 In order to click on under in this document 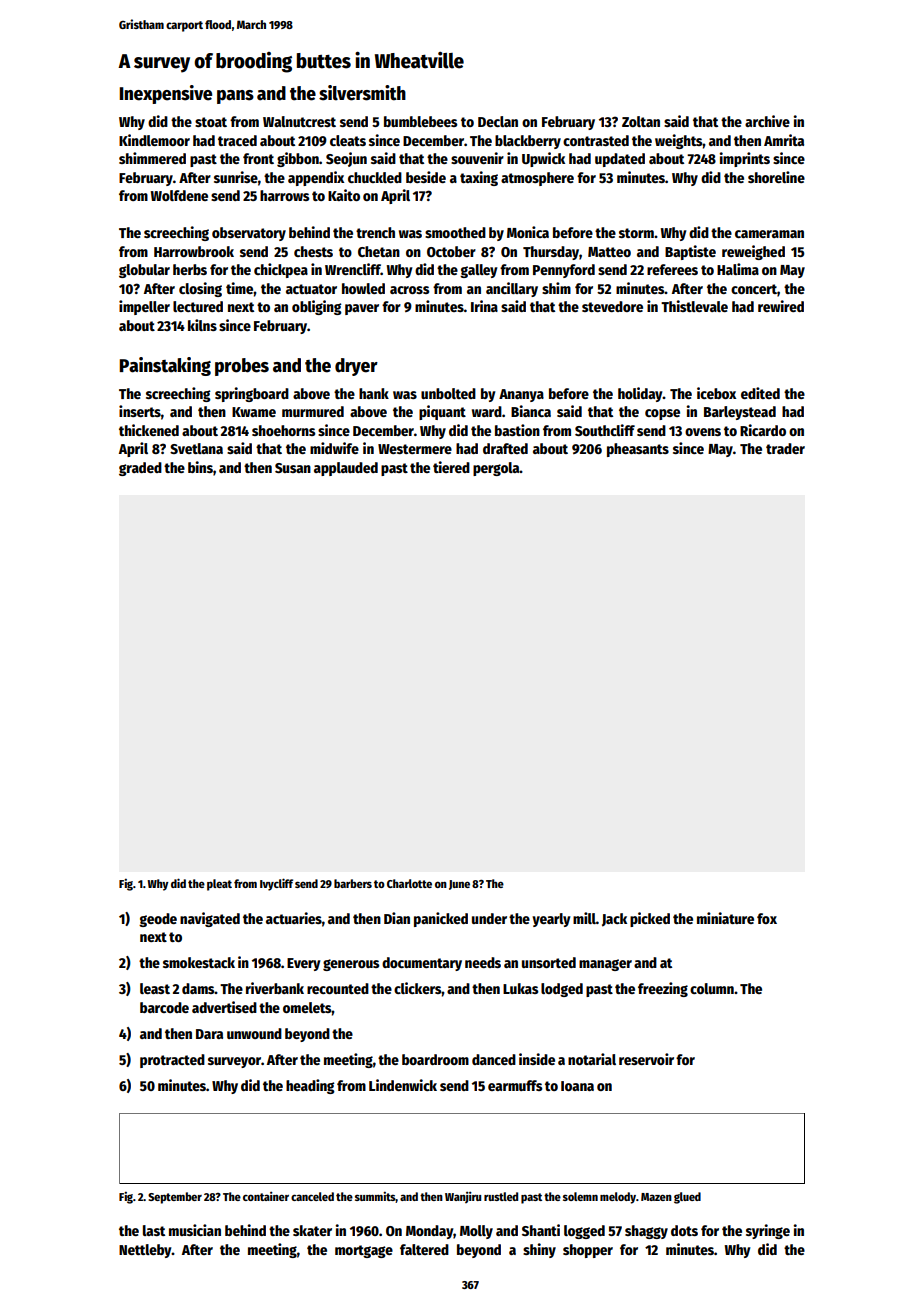, I will do `click(489, 918)`.
